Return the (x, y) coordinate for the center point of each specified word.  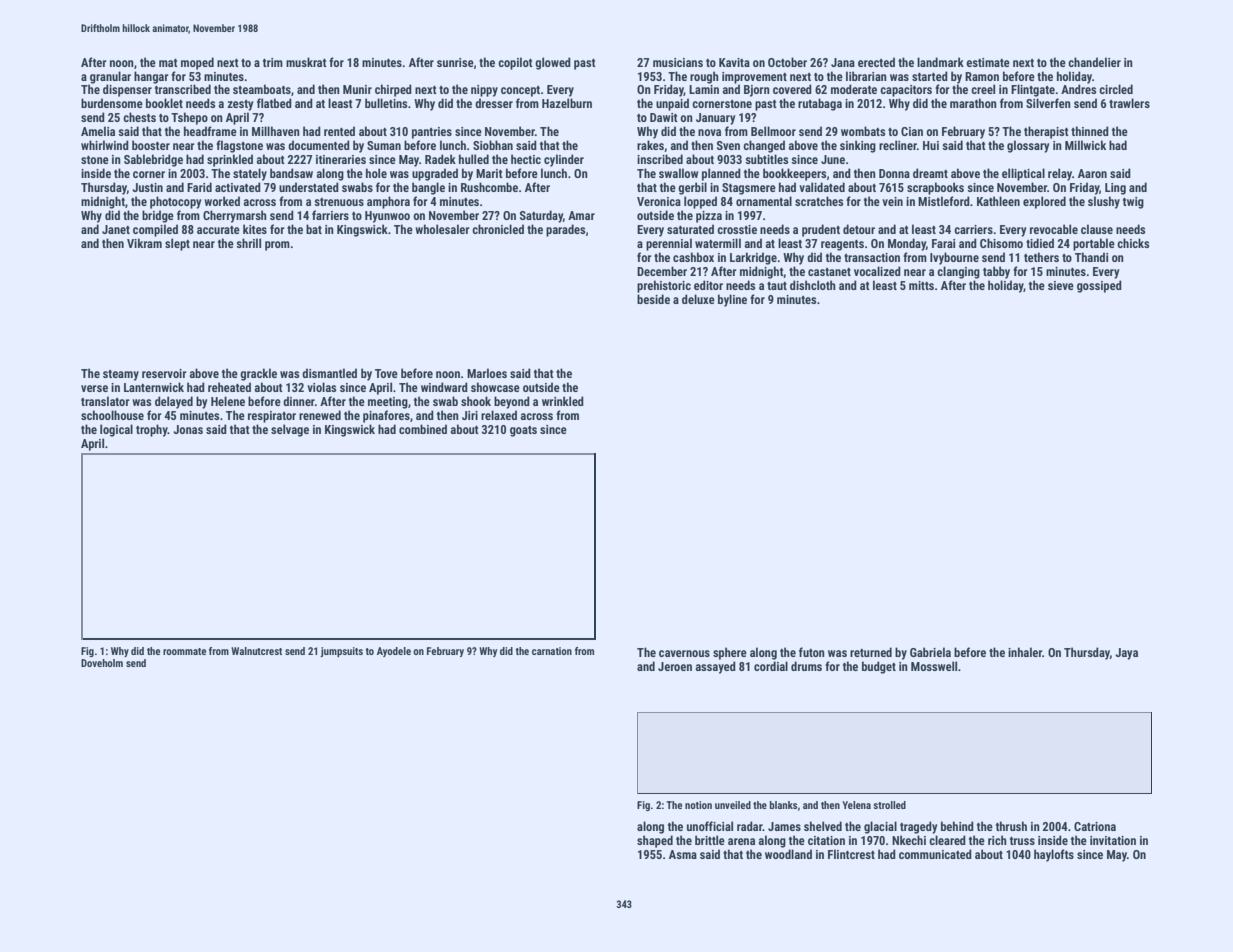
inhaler (1025, 652)
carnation (552, 651)
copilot (515, 63)
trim (273, 62)
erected (876, 62)
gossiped (1099, 286)
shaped (655, 841)
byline (732, 300)
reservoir (164, 373)
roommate (184, 651)
